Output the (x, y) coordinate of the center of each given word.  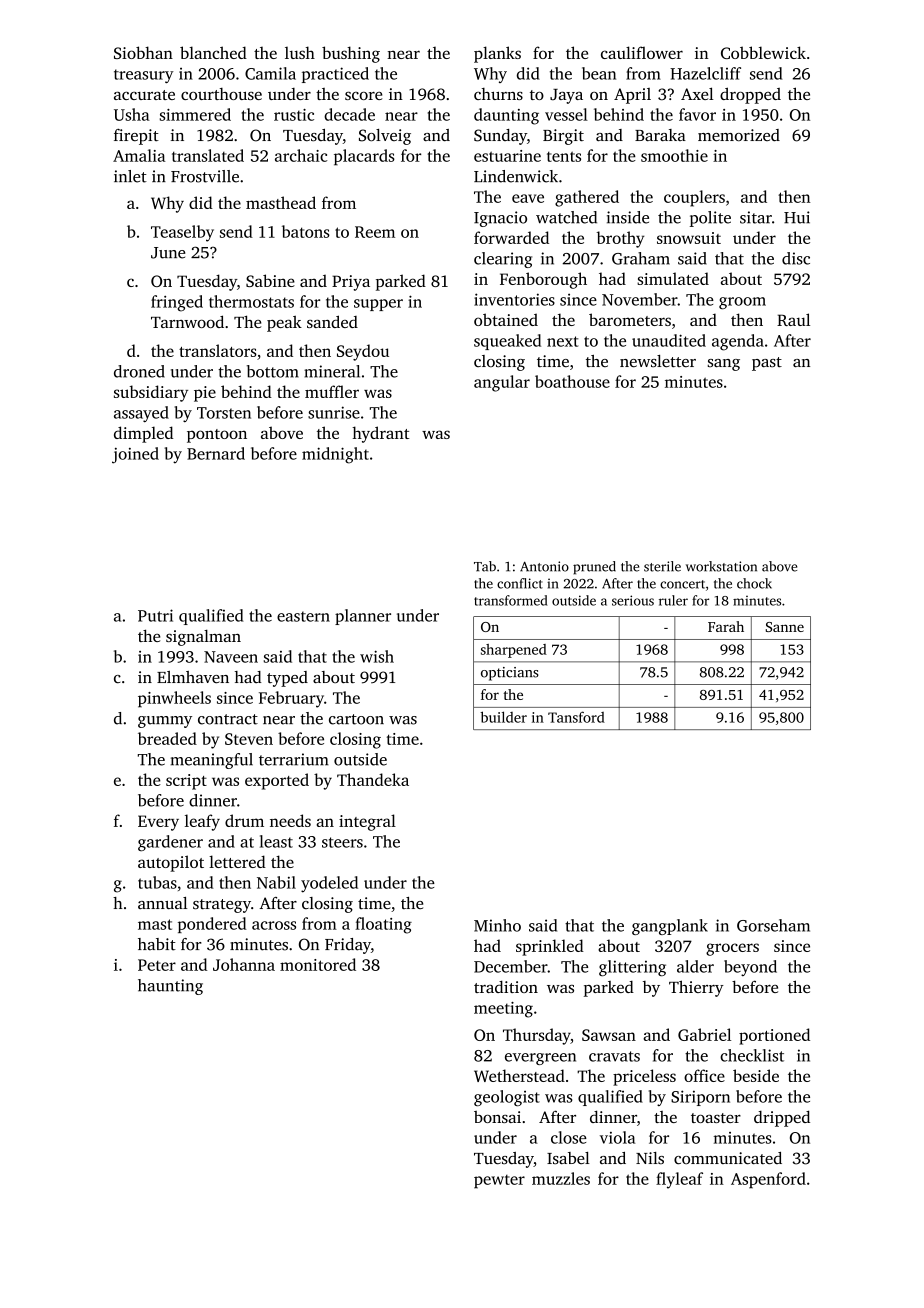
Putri (155, 615)
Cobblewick (763, 52)
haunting (170, 987)
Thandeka (373, 779)
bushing (351, 54)
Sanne (785, 627)
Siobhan (143, 52)
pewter (499, 1182)
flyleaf (679, 1180)
